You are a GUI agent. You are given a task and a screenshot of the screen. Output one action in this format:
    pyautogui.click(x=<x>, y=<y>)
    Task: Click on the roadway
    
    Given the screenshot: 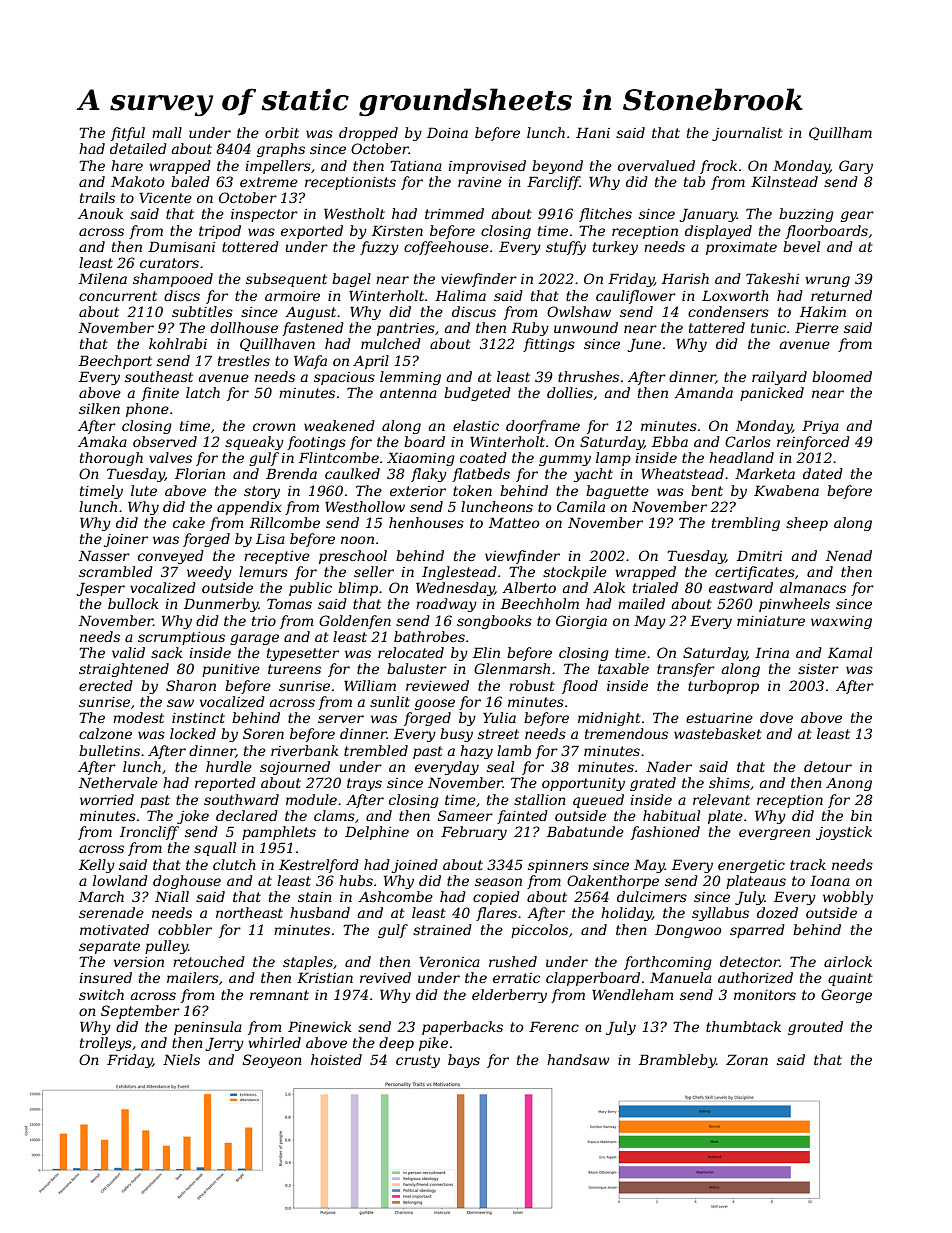 What is the action you would take?
    pyautogui.click(x=446, y=605)
